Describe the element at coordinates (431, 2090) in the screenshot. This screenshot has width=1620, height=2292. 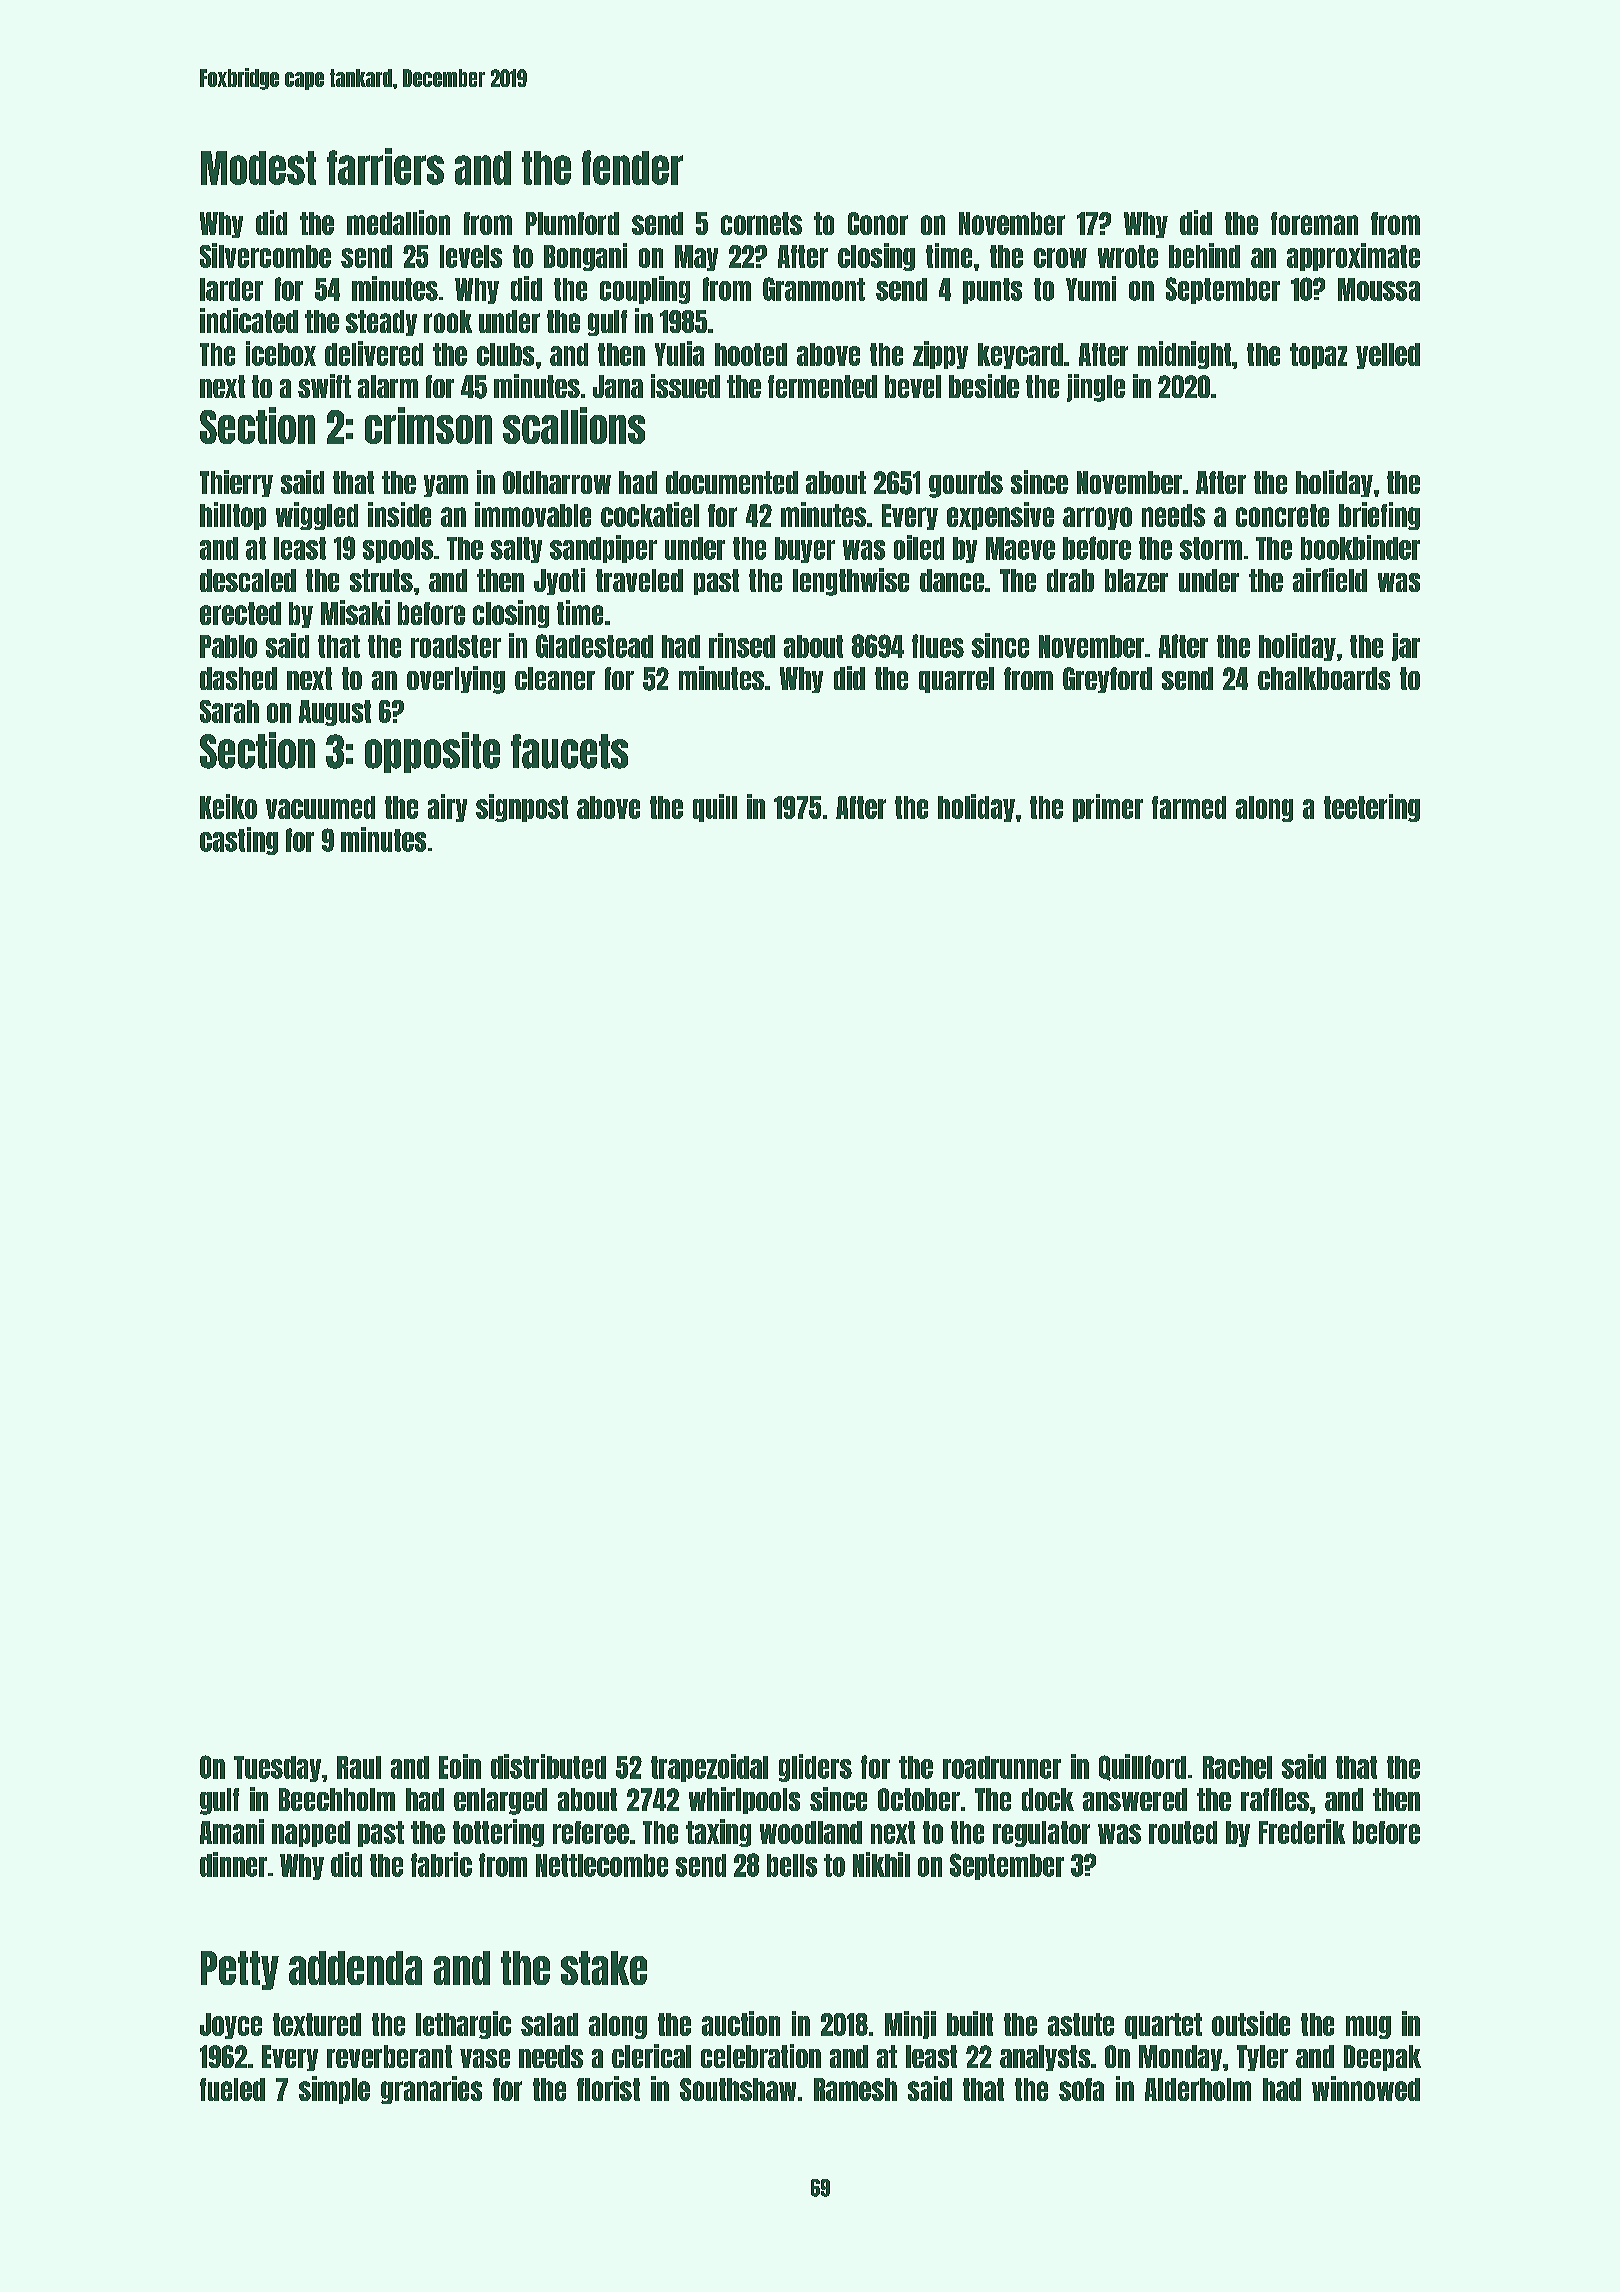
I see `granaries` at that location.
